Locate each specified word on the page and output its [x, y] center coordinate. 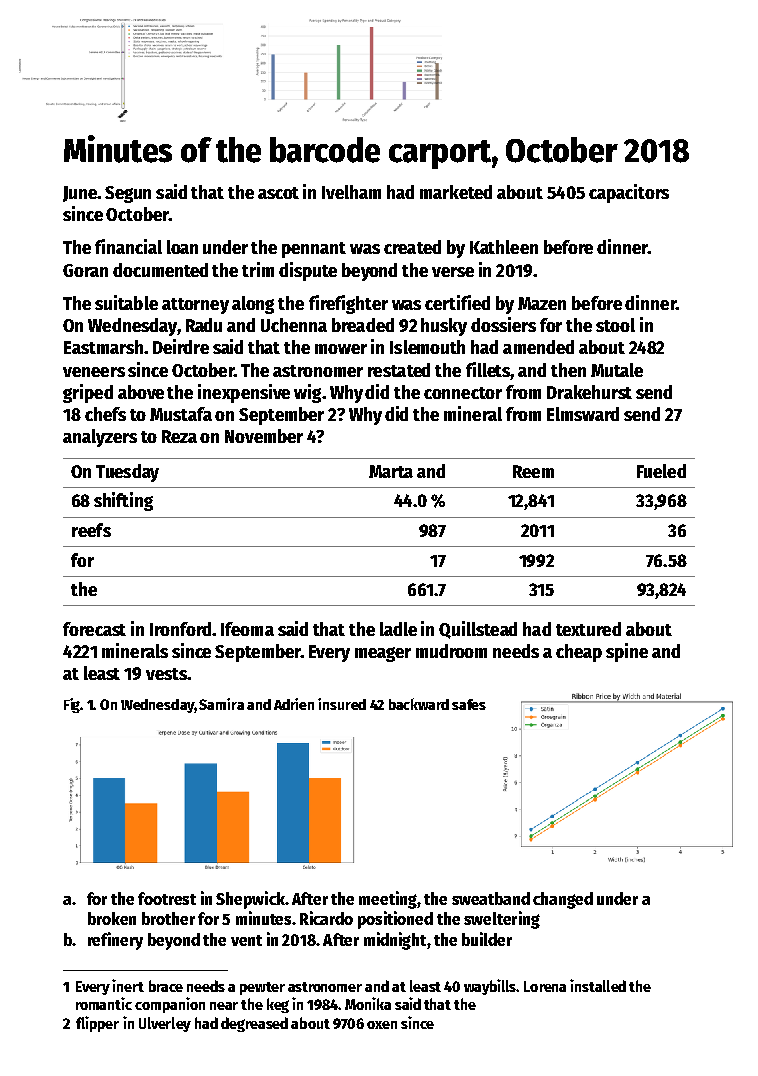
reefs [91, 530]
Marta [391, 471]
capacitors [629, 193]
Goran [85, 270]
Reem [533, 471]
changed [563, 900]
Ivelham [351, 192]
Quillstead [478, 630]
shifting [123, 501]
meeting [388, 900]
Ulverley [165, 1024]
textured [588, 629]
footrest [167, 898]
